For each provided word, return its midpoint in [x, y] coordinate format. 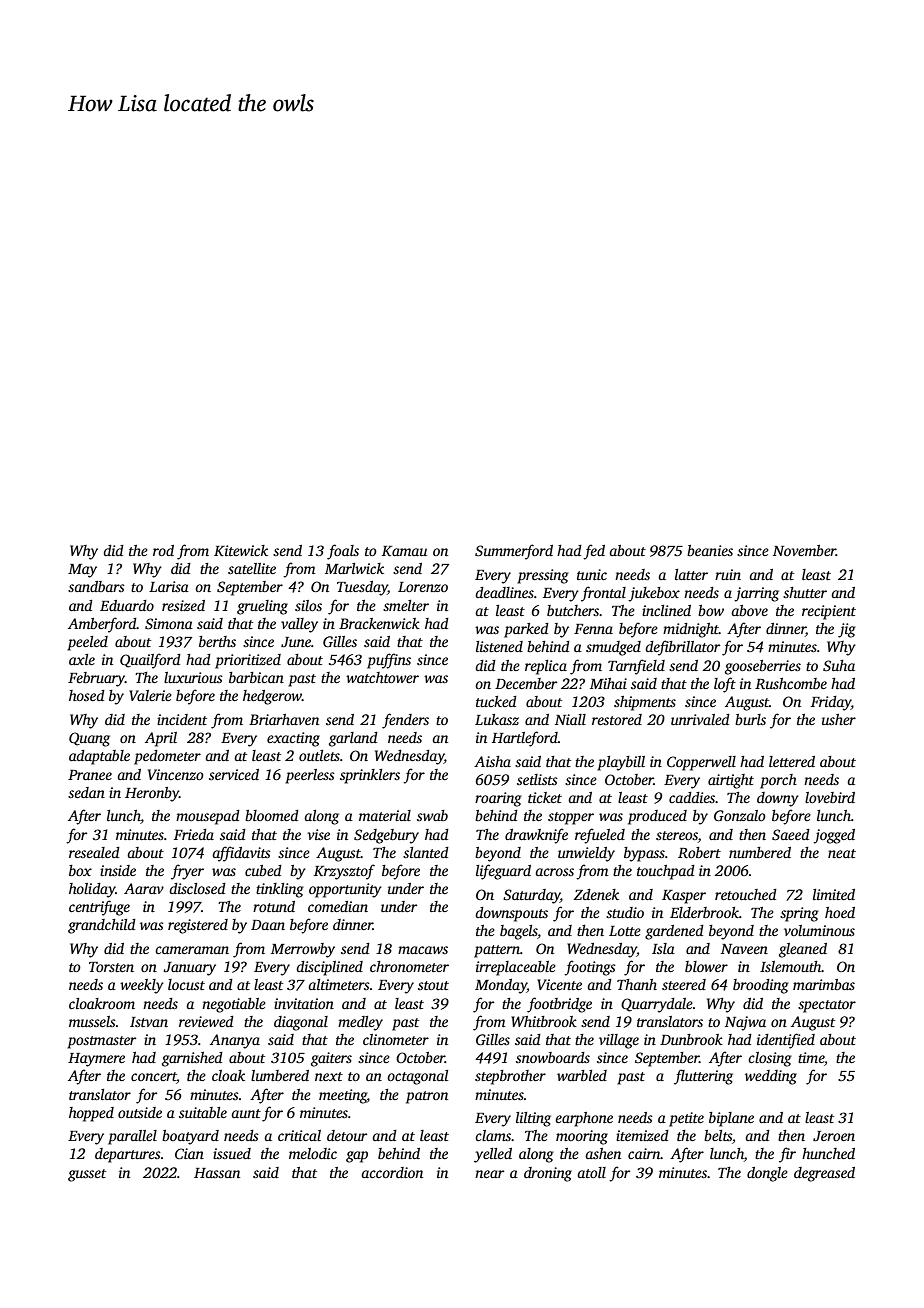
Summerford [514, 552]
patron [427, 1097]
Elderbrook [704, 912]
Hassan [217, 1173]
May [82, 571]
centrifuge [99, 908]
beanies [710, 550]
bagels [519, 932]
